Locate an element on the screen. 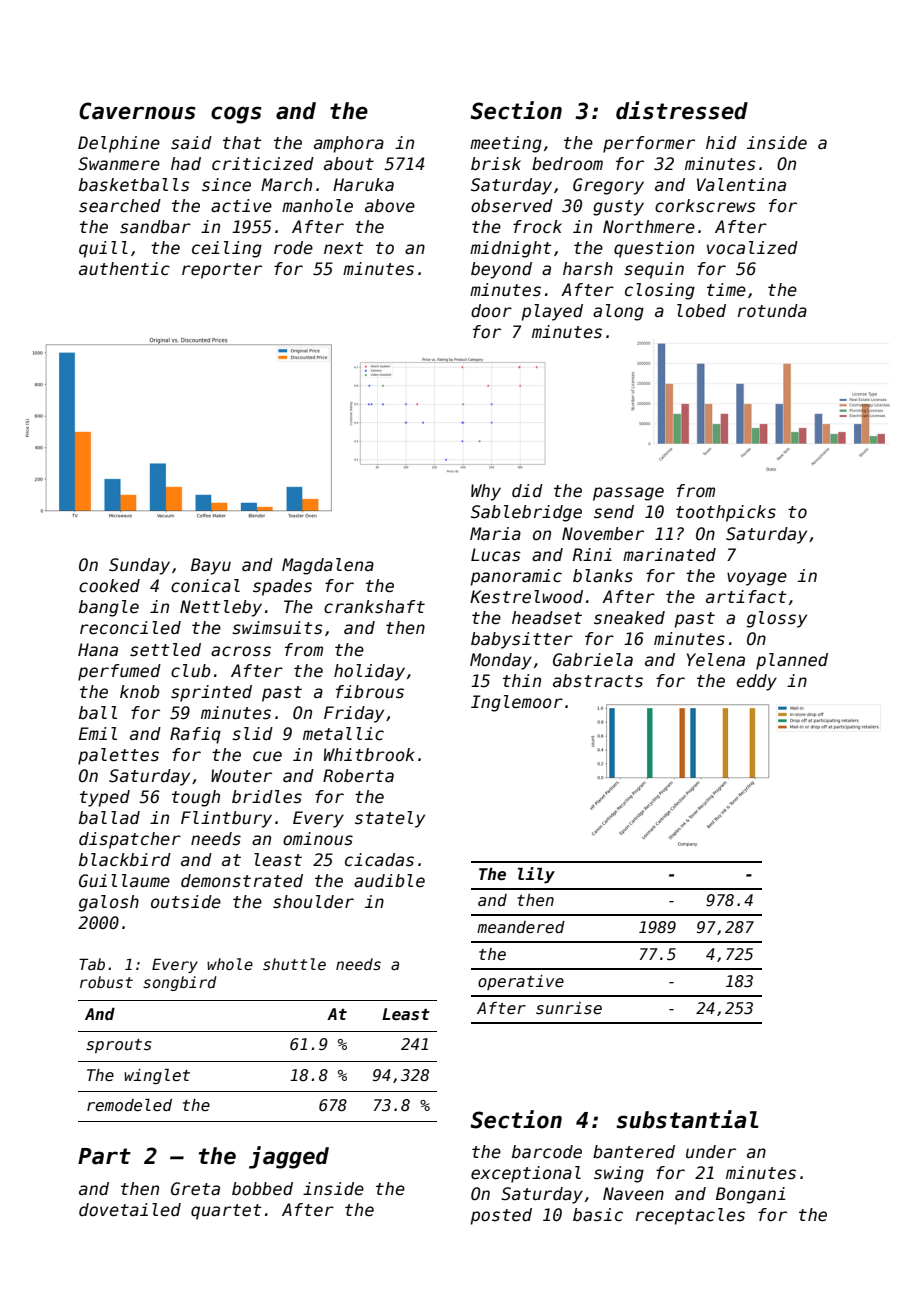 This screenshot has height=1316, width=908. distressed is located at coordinates (682, 110).
